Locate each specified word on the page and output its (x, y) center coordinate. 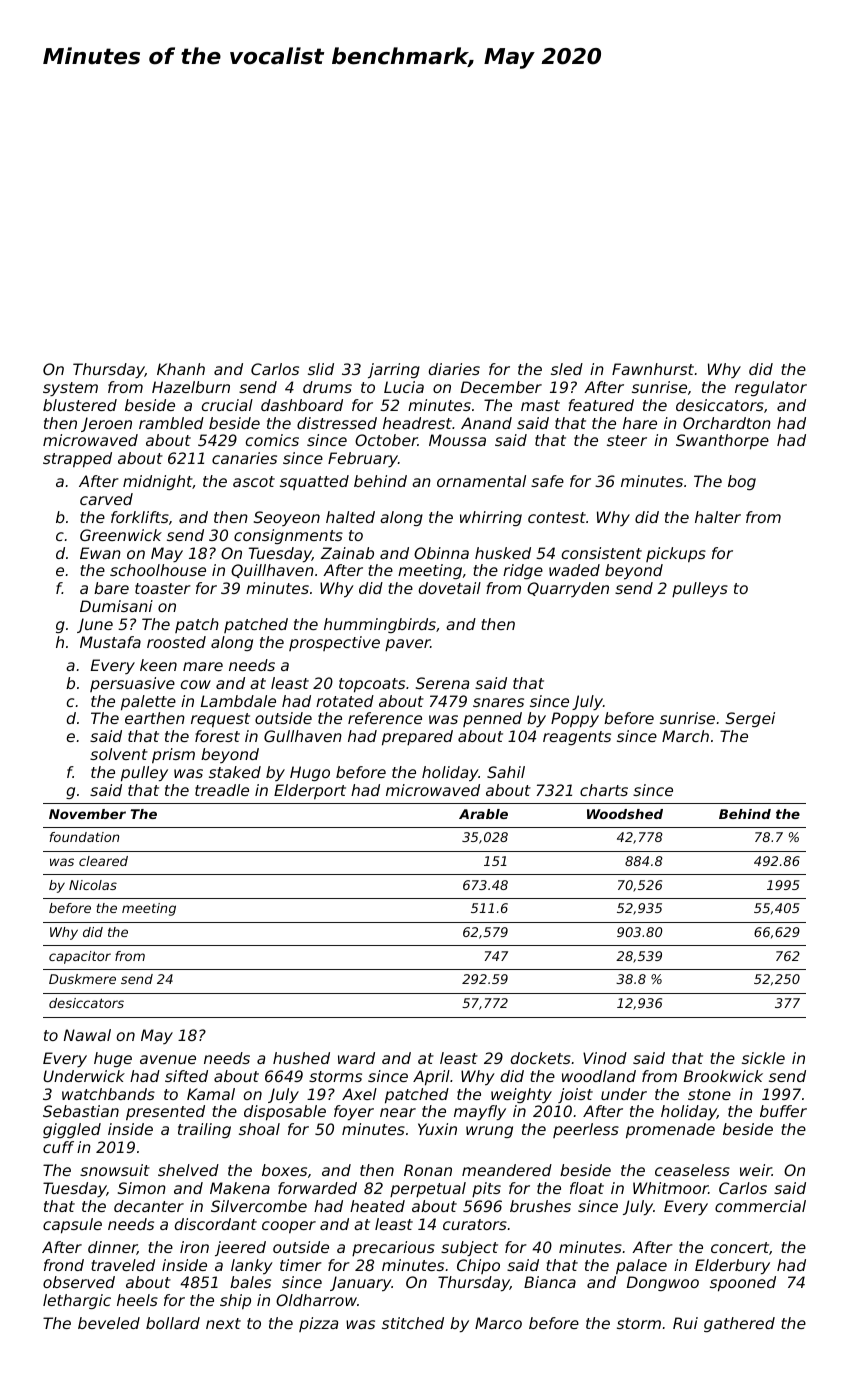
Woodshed (625, 814)
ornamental (481, 481)
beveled (109, 1323)
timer (301, 1265)
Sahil (506, 772)
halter (718, 517)
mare (203, 666)
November (87, 814)
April (431, 1078)
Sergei (750, 719)
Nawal (87, 1035)
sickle (763, 1058)
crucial (227, 405)
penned (492, 719)
